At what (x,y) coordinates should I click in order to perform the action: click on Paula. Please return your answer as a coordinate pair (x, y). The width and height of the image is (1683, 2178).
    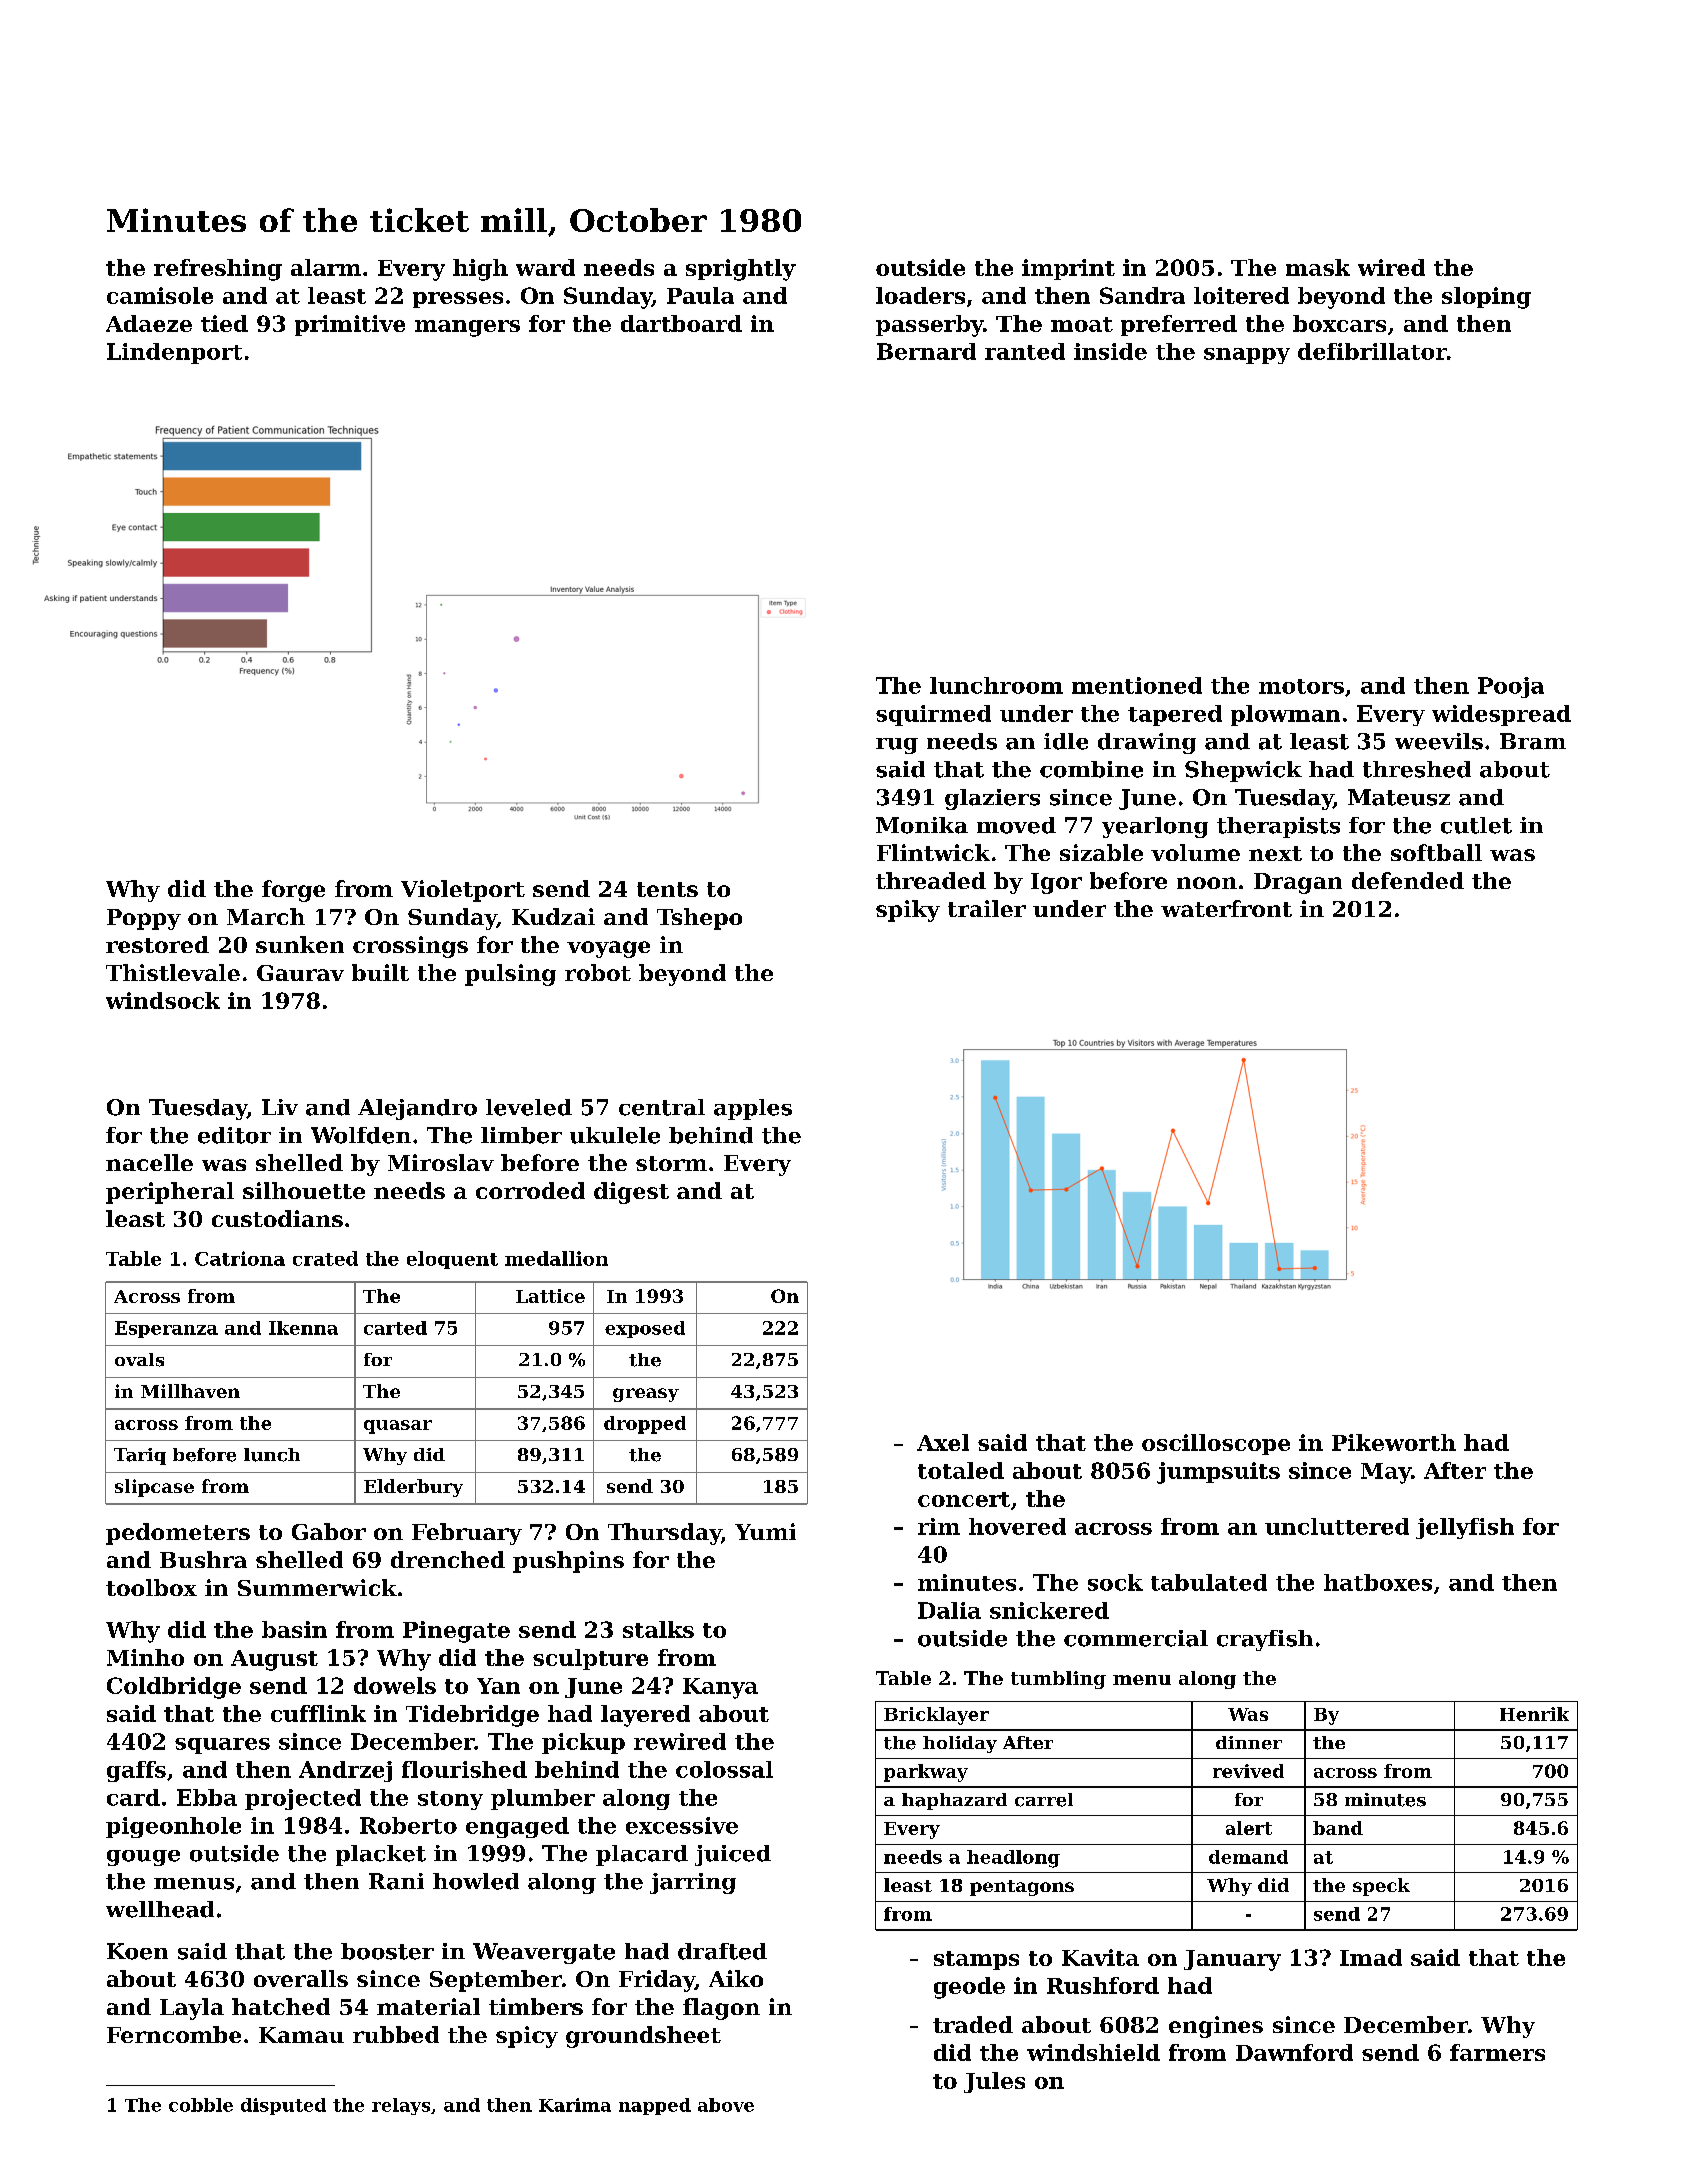
    Looking at the image, I should click on (700, 295).
